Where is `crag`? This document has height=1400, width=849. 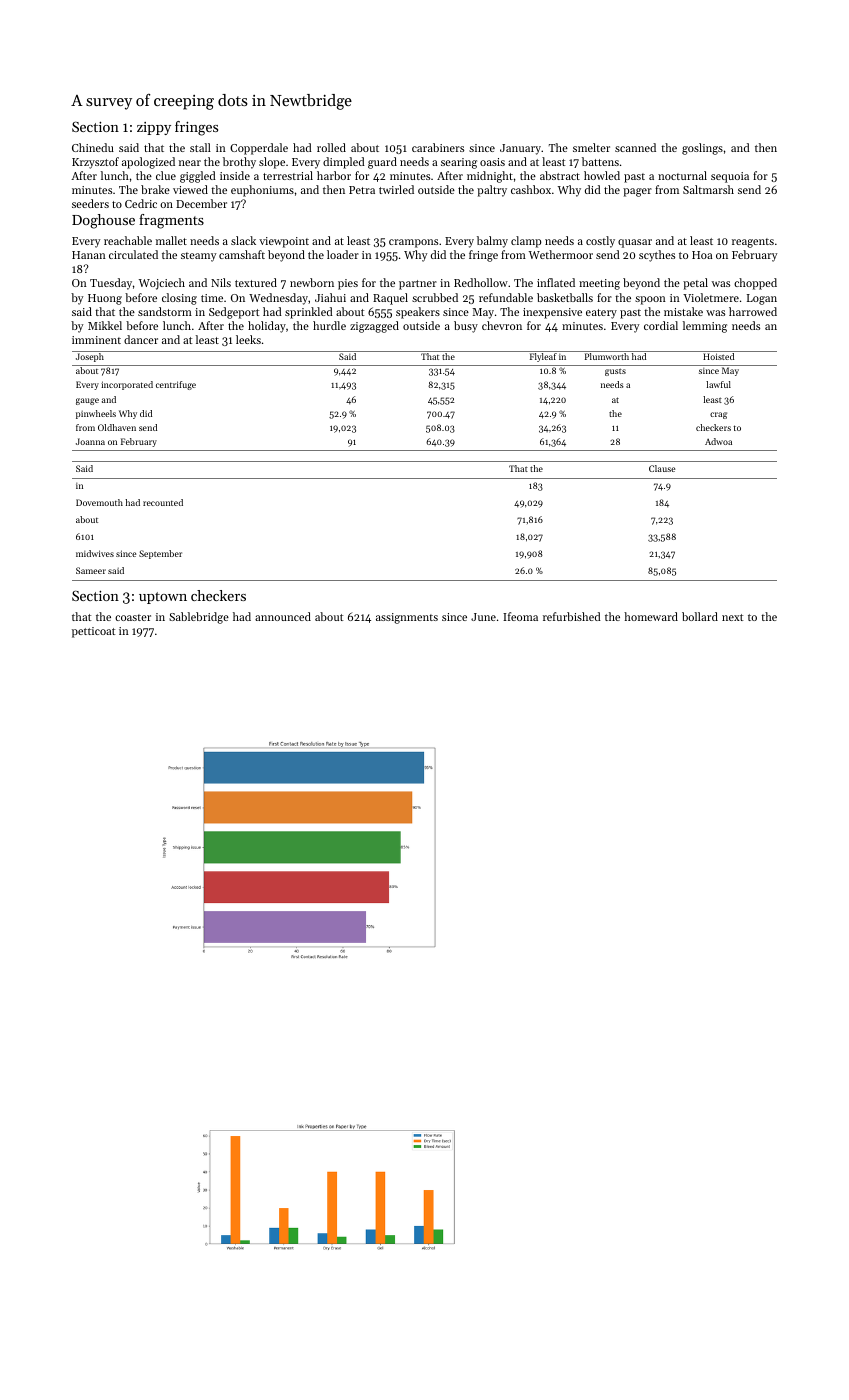
crag is located at coordinates (718, 415).
